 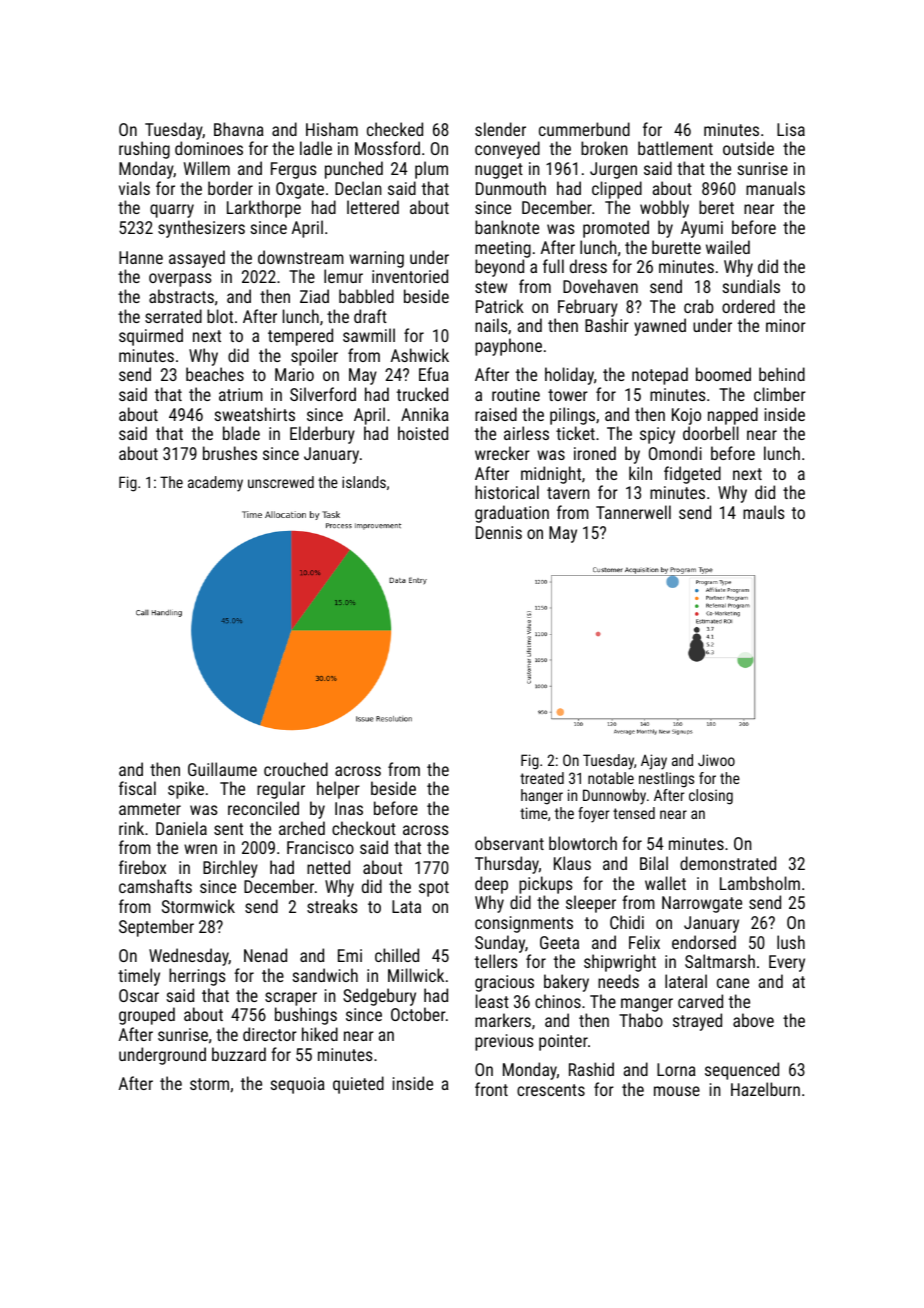 What do you see at coordinates (364, 482) in the screenshot?
I see `islands` at bounding box center [364, 482].
